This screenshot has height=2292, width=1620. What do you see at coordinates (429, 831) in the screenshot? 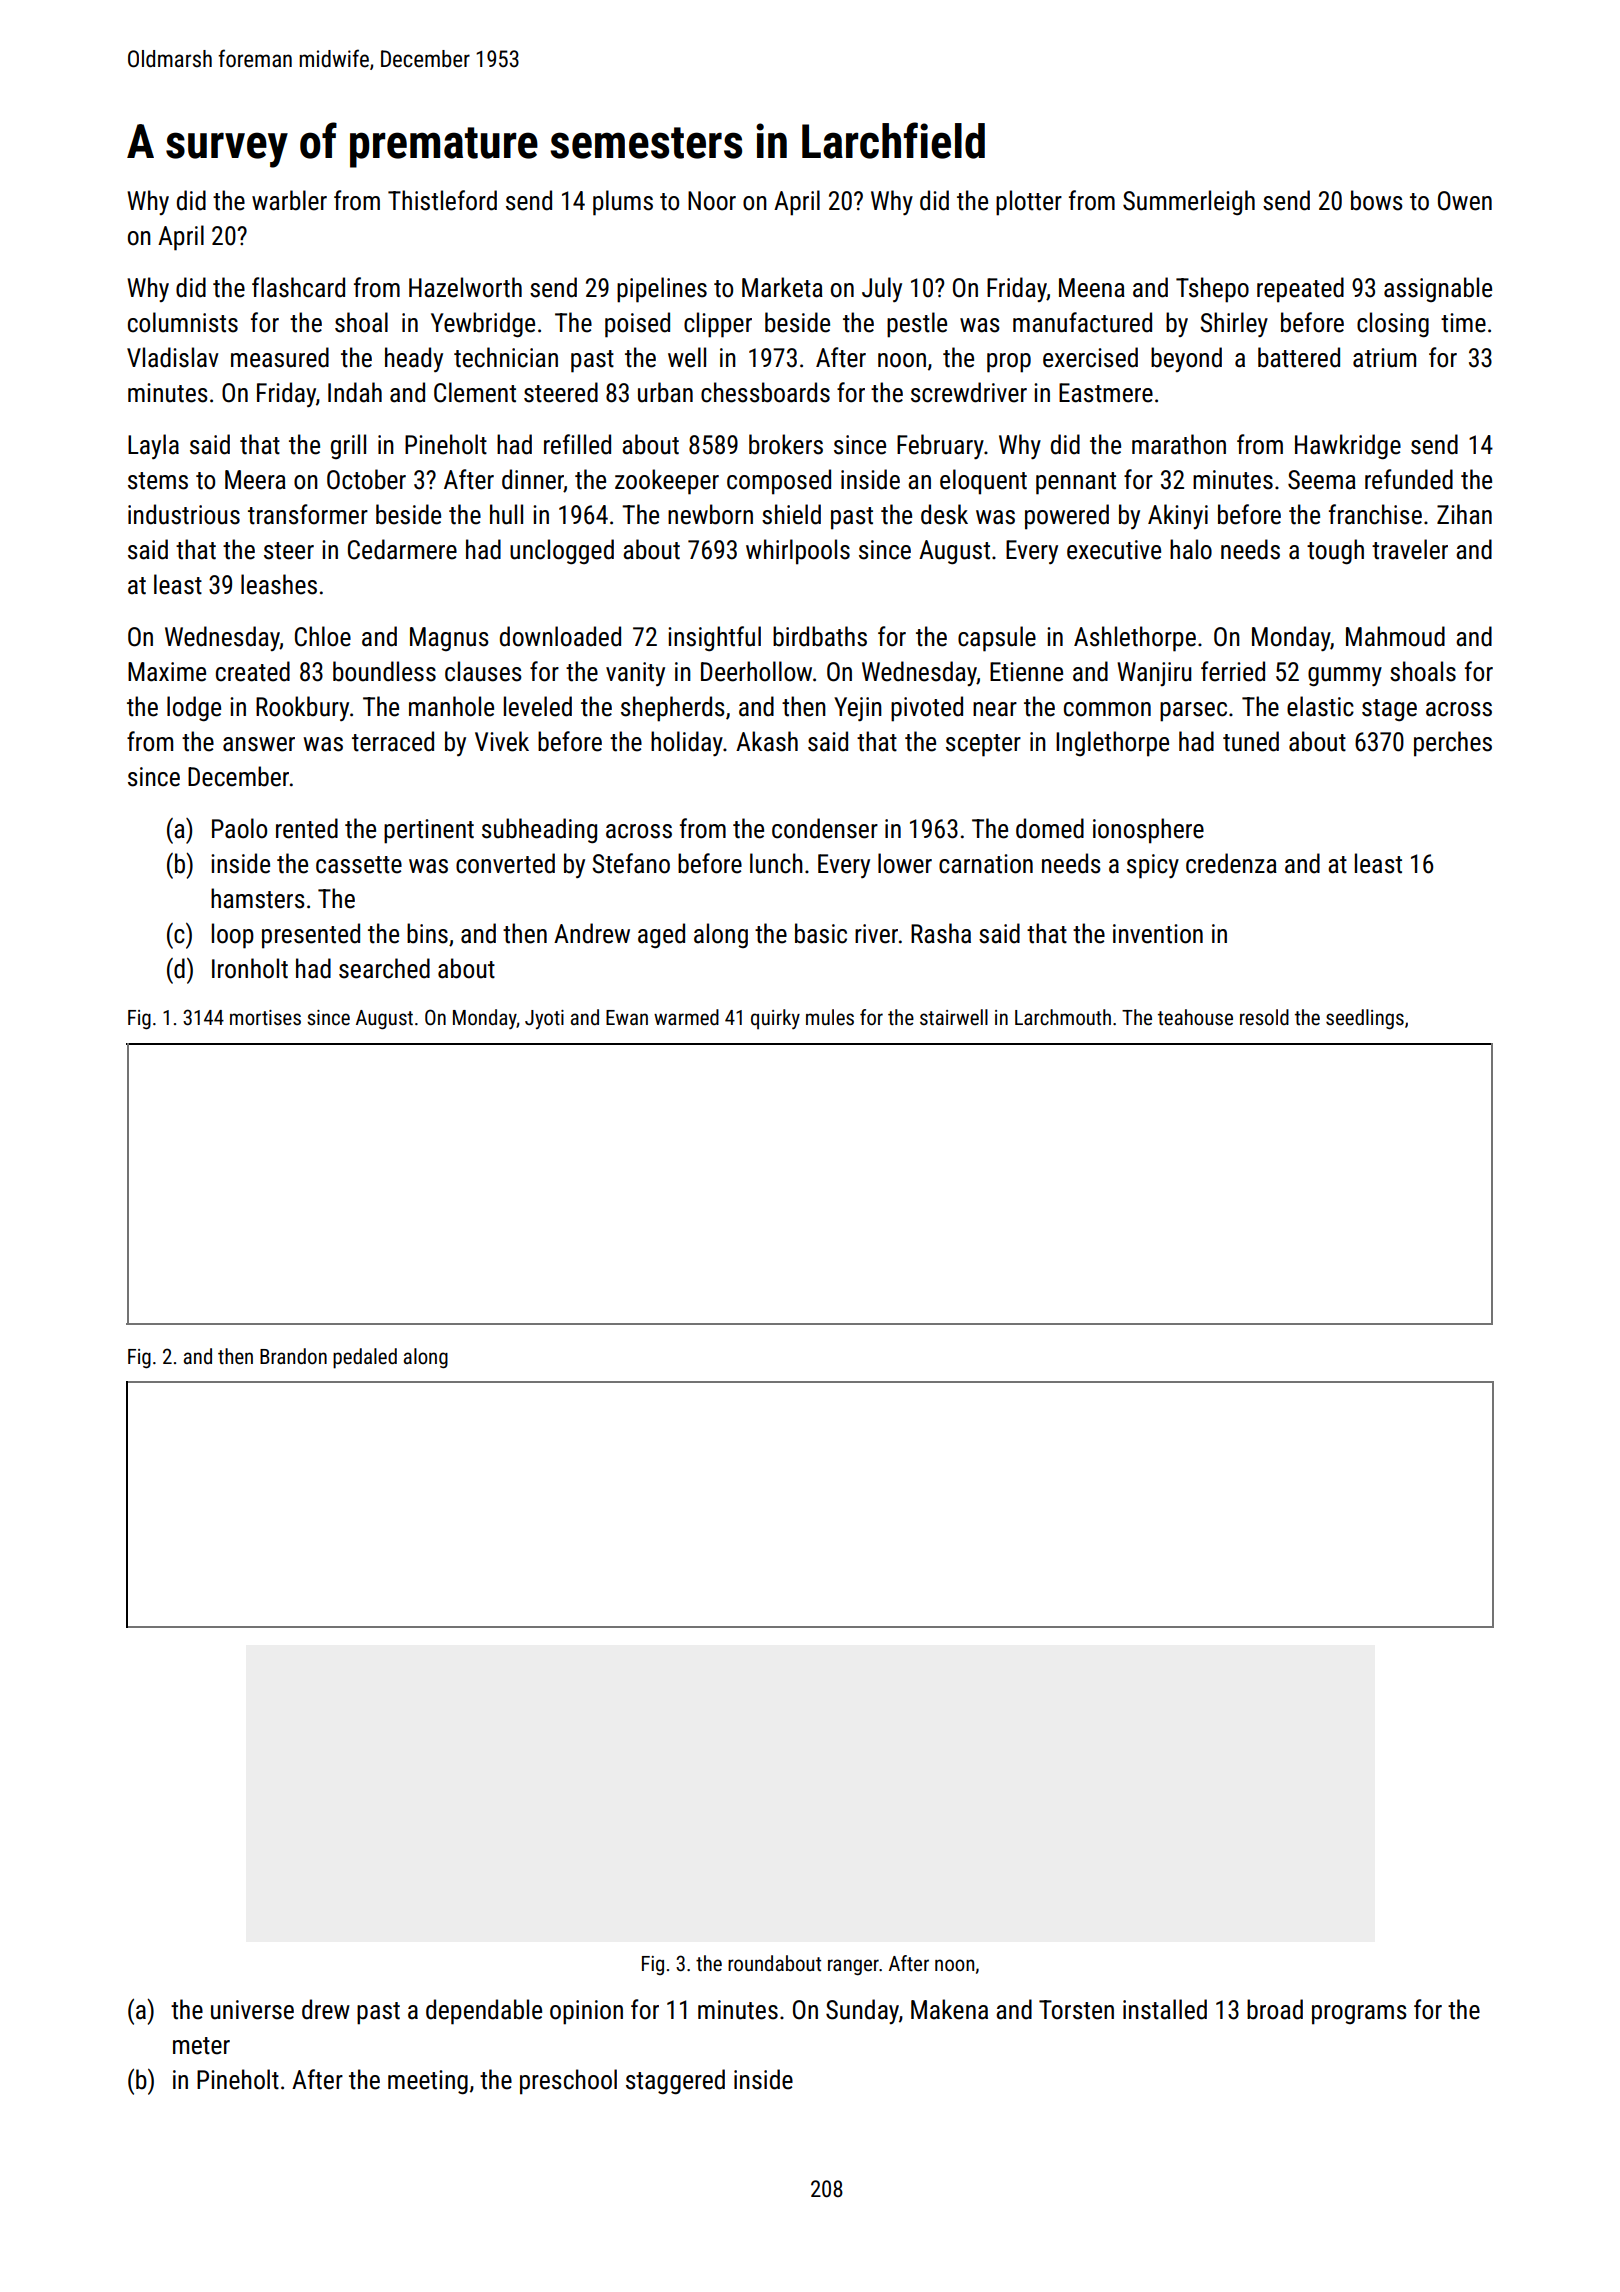
I see `pertinent` at bounding box center [429, 831].
